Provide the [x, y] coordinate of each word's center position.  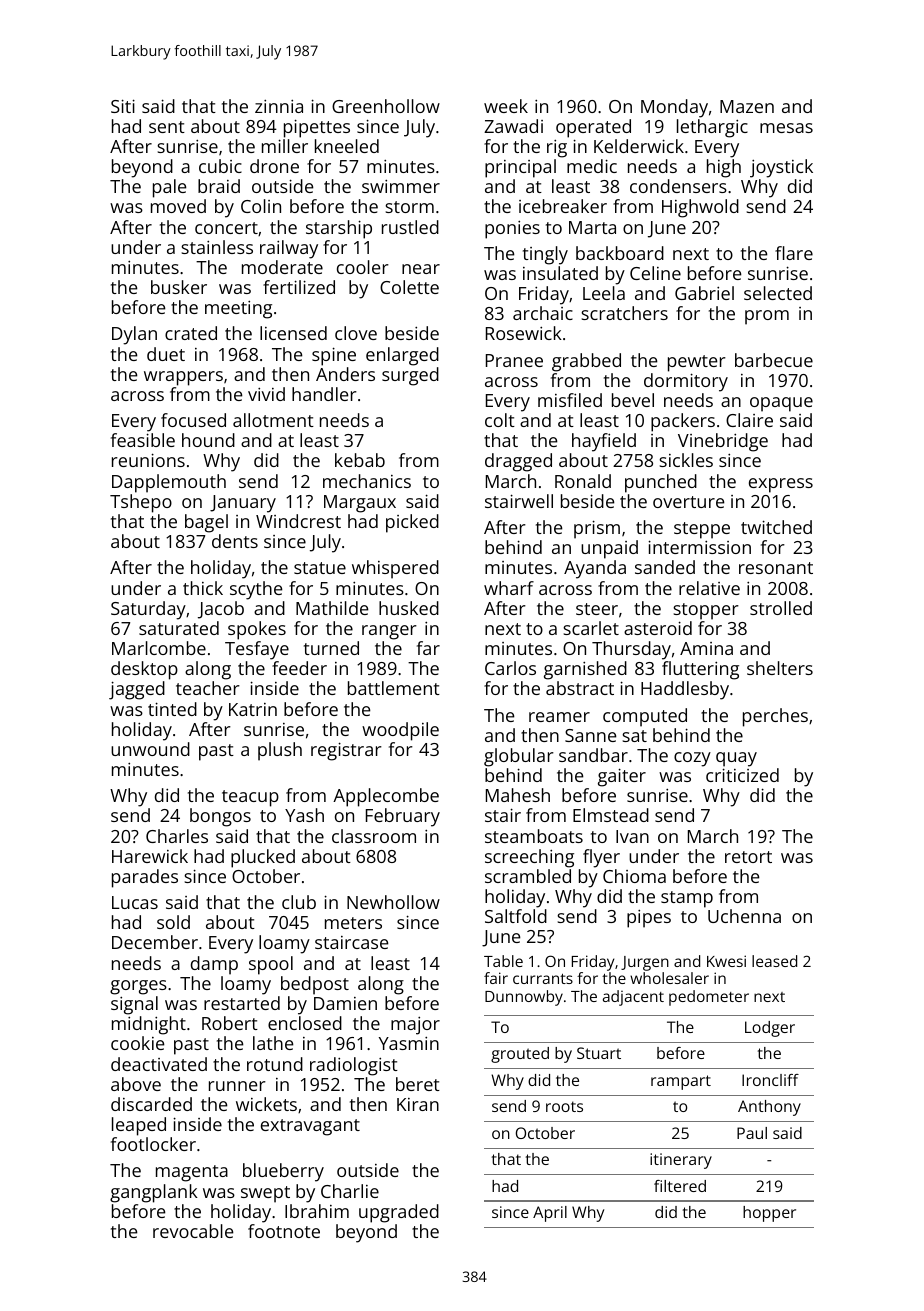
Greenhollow [386, 106]
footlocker [153, 1144]
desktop [144, 670]
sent [167, 127]
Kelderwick [639, 146]
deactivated [159, 1064]
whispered [395, 569]
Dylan [134, 335]
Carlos [510, 668]
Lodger [770, 1029]
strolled [781, 608]
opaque [781, 404]
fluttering [700, 670]
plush [280, 751]
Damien [345, 1003]
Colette [409, 287]
